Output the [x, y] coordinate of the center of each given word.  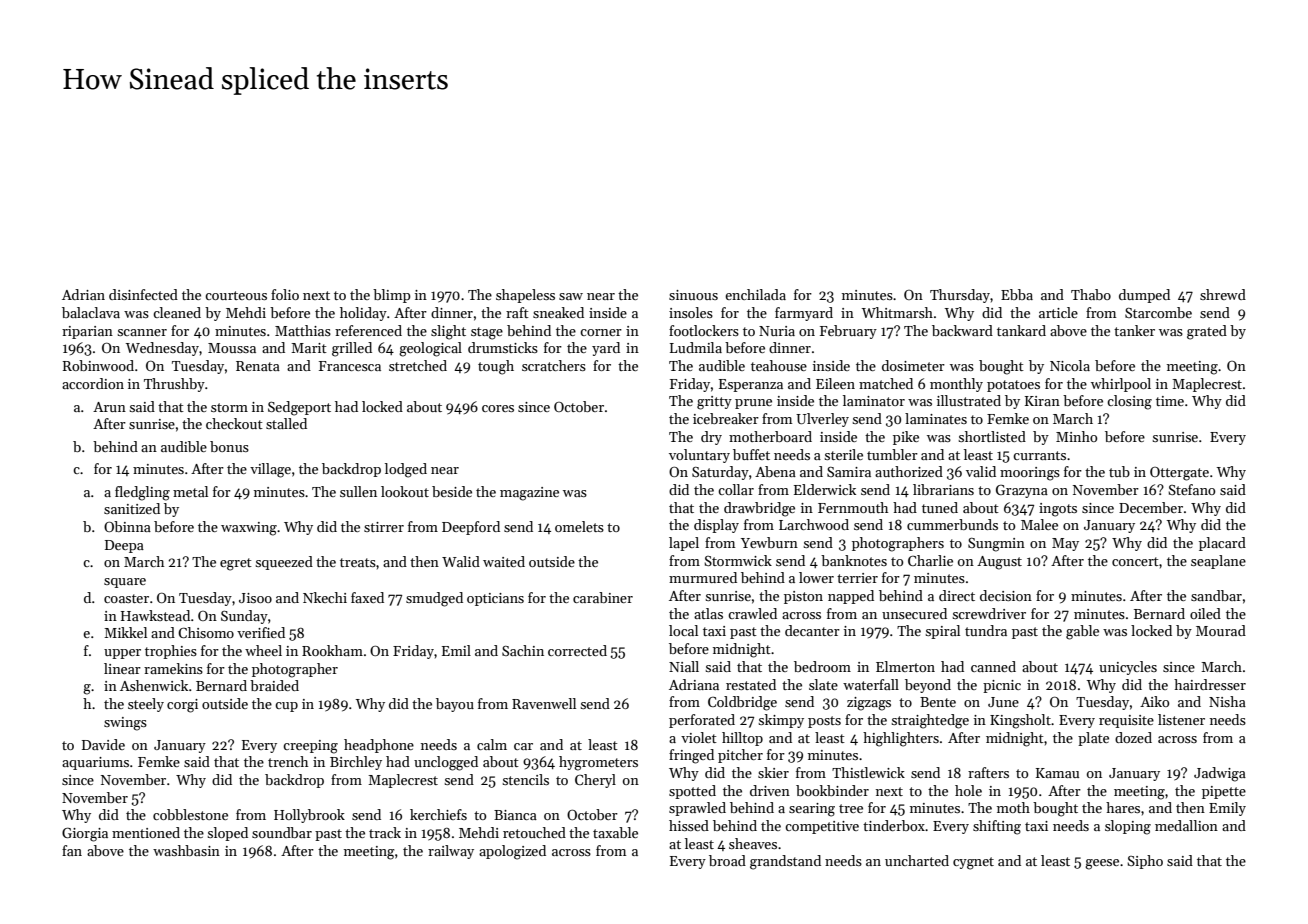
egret [236, 564]
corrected [577, 650]
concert [1135, 561]
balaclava [91, 312]
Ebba [1017, 294]
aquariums [95, 763]
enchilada [755, 294]
